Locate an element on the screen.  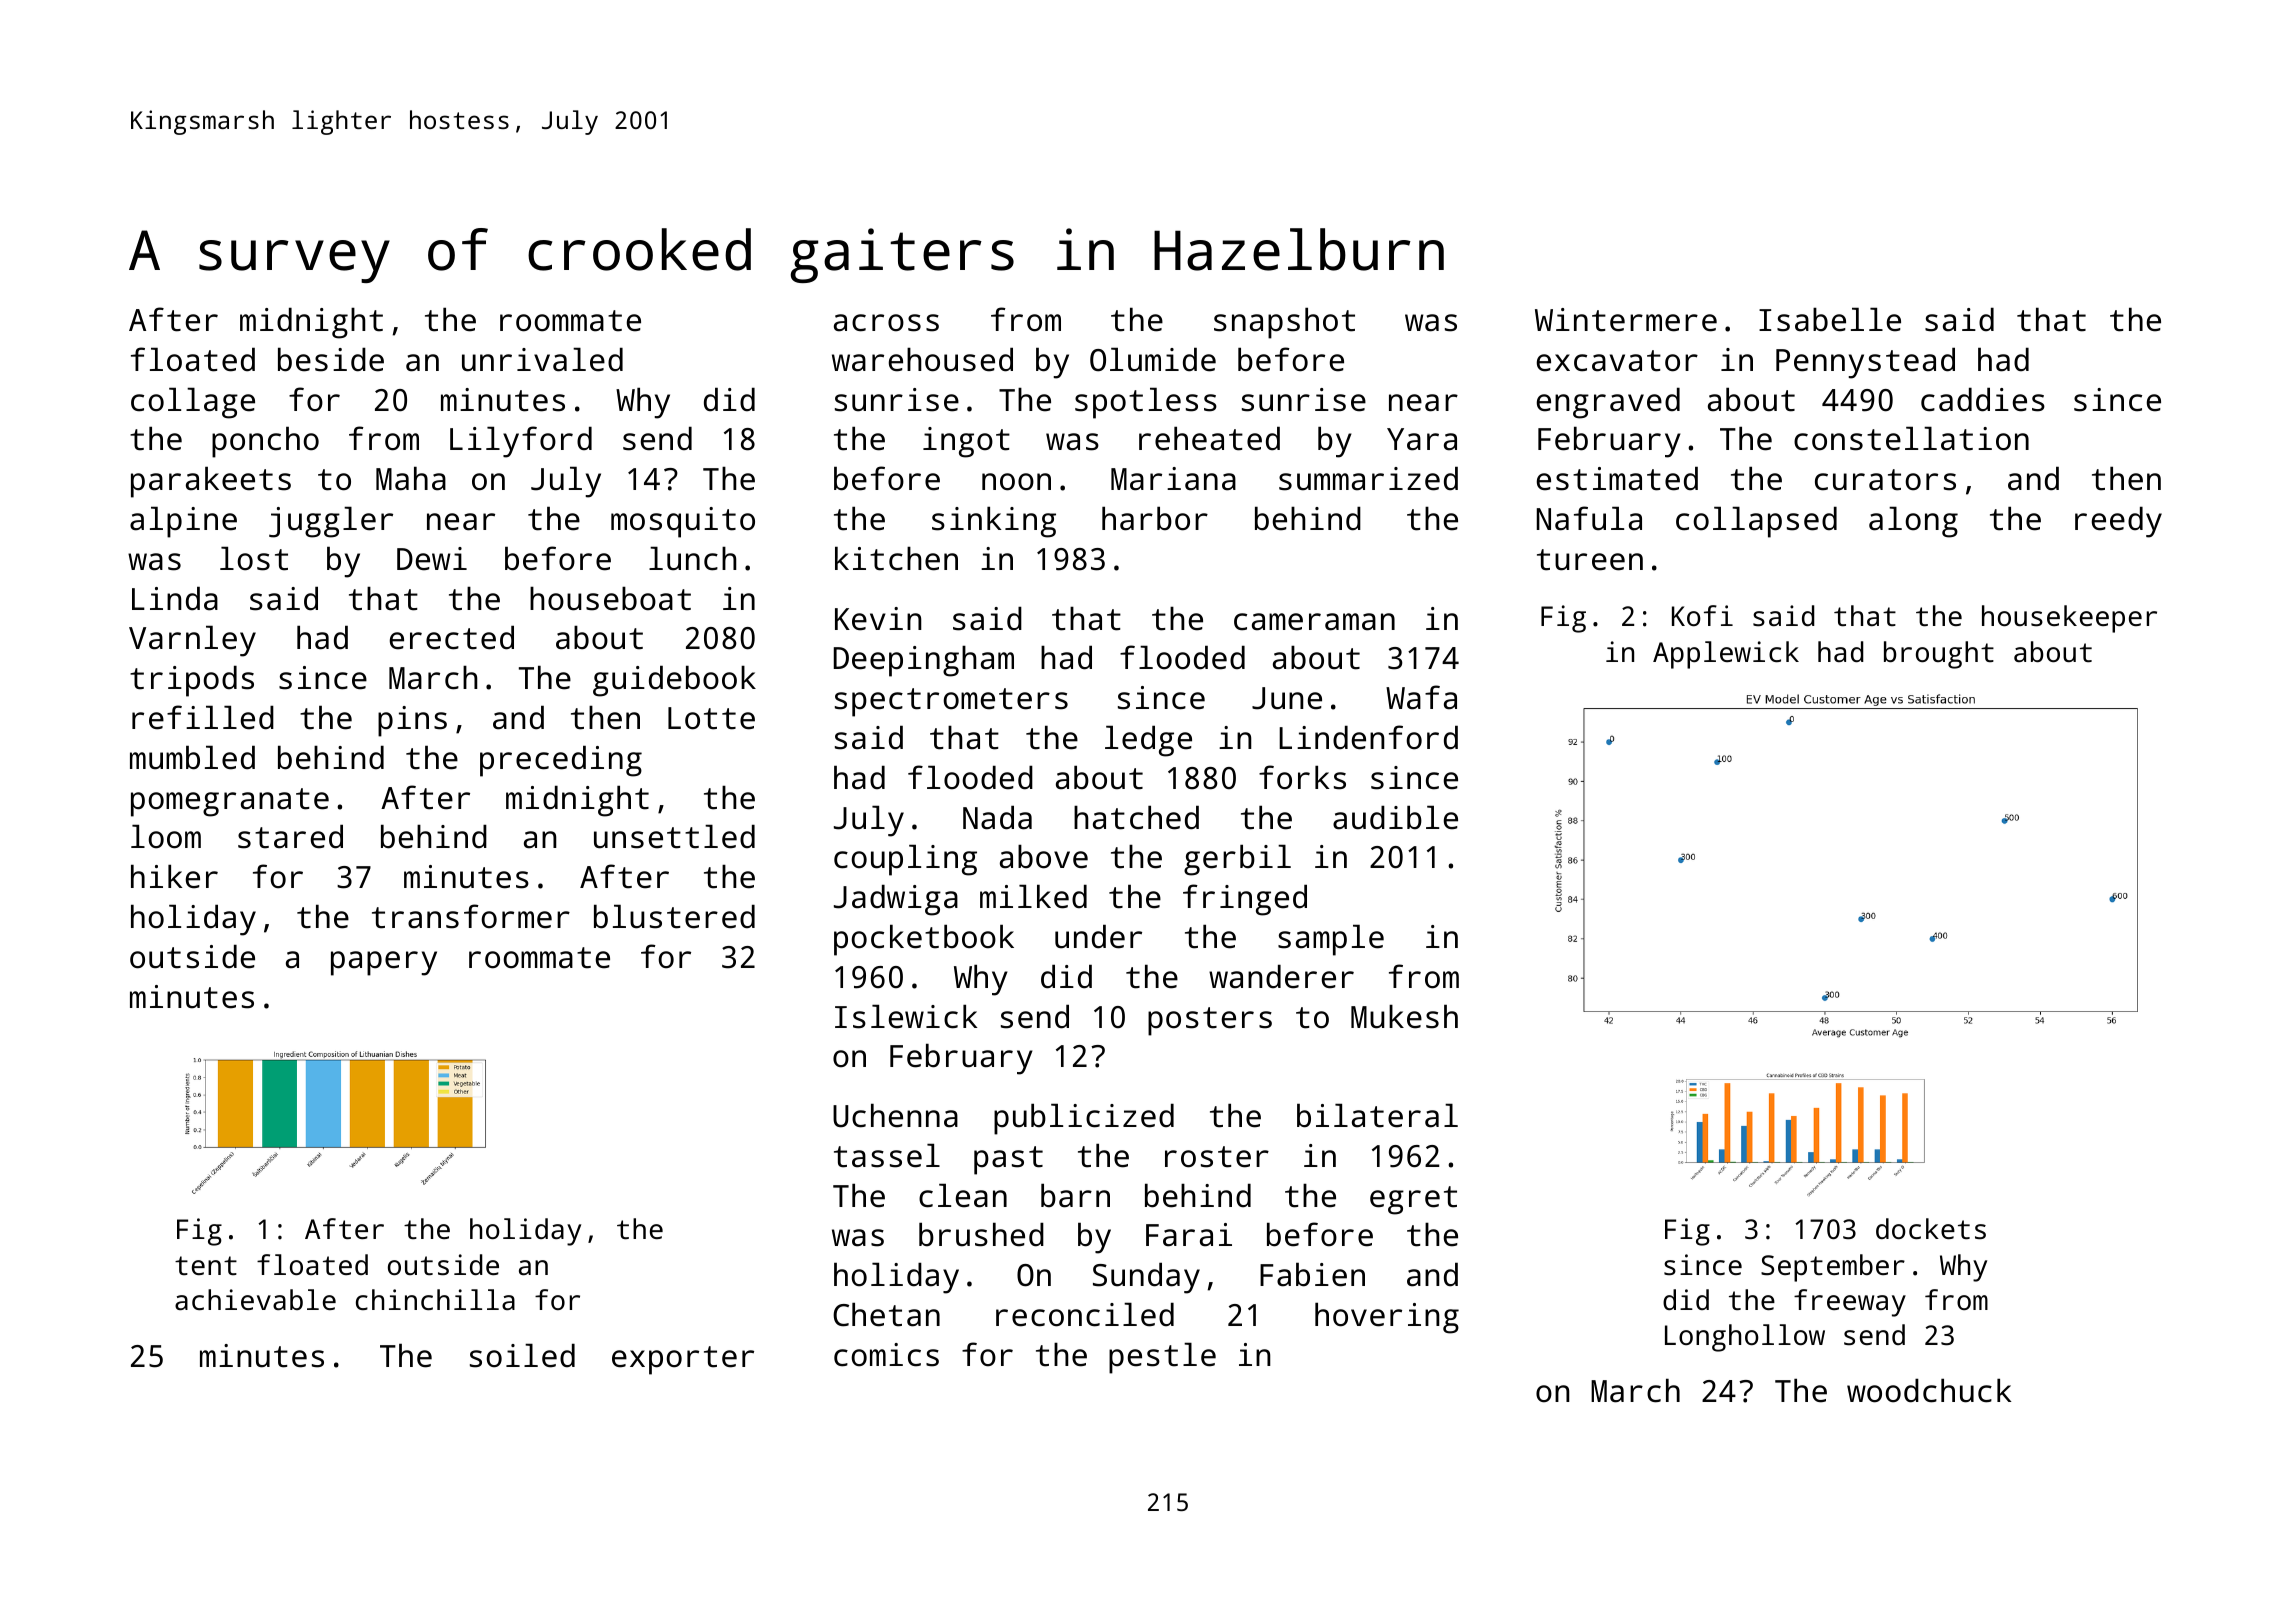
Wintermere is located at coordinates (1626, 320).
